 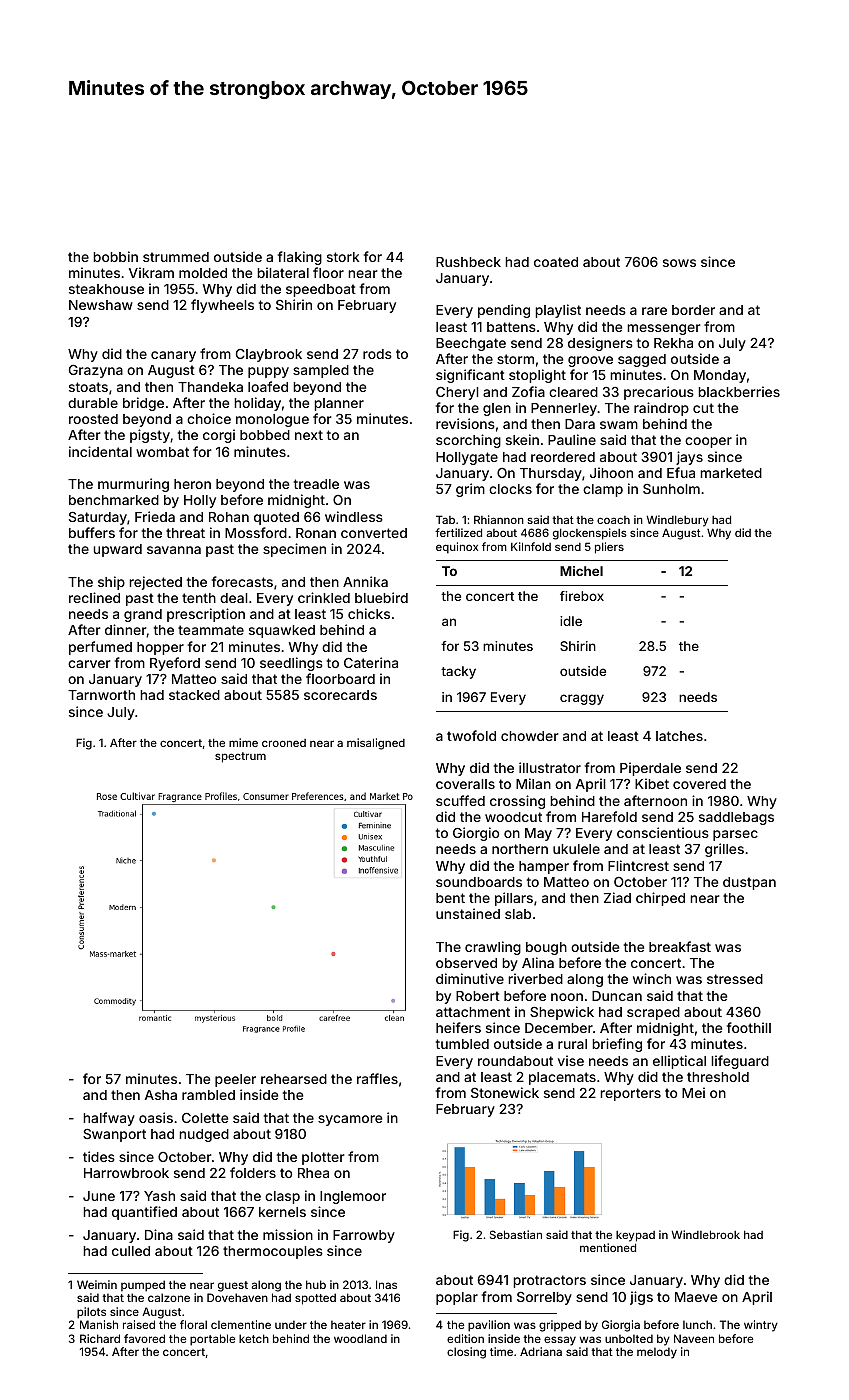 What do you see at coordinates (501, 1351) in the document?
I see `time` at bounding box center [501, 1351].
